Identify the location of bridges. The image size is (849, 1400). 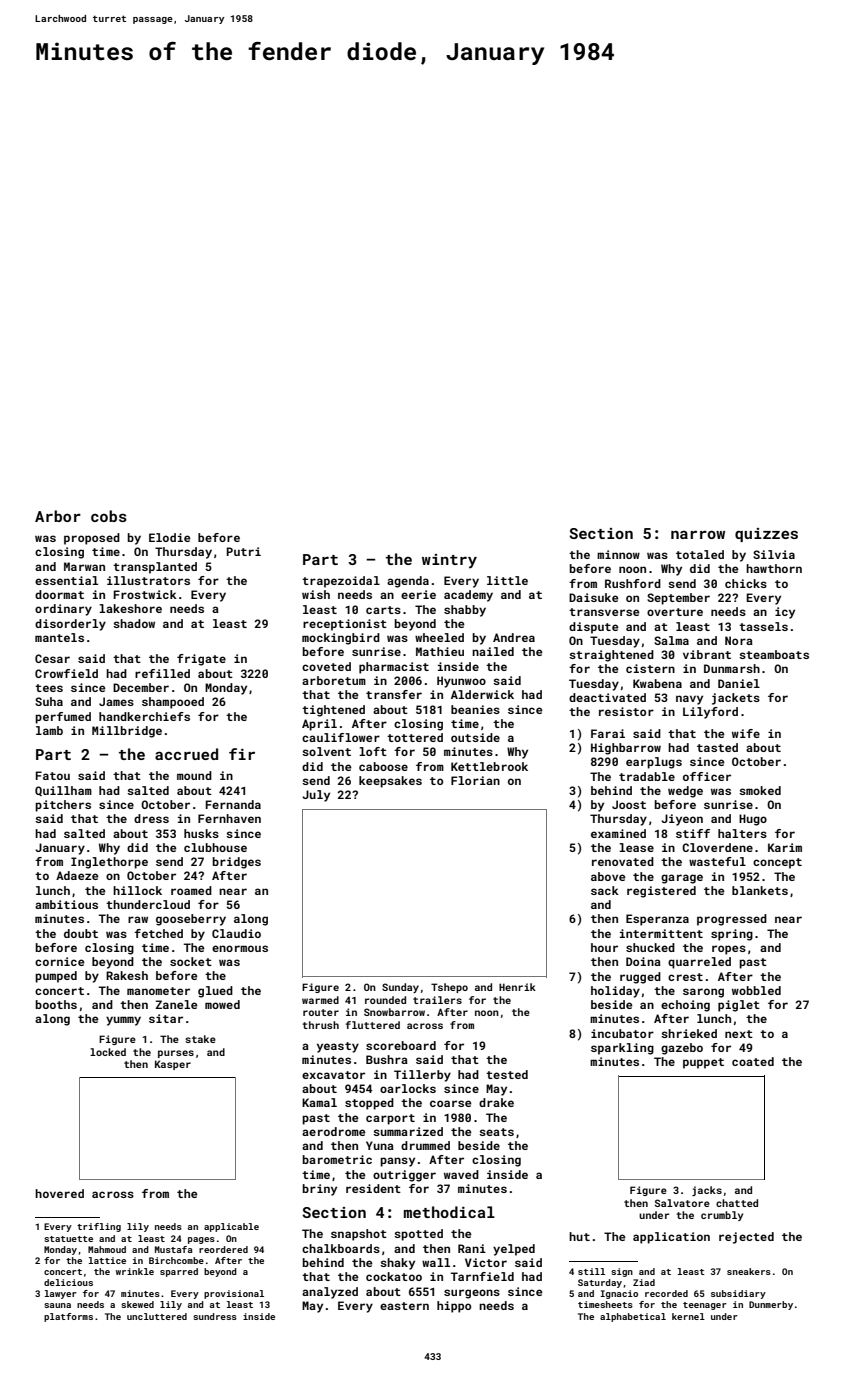
(236, 863).
